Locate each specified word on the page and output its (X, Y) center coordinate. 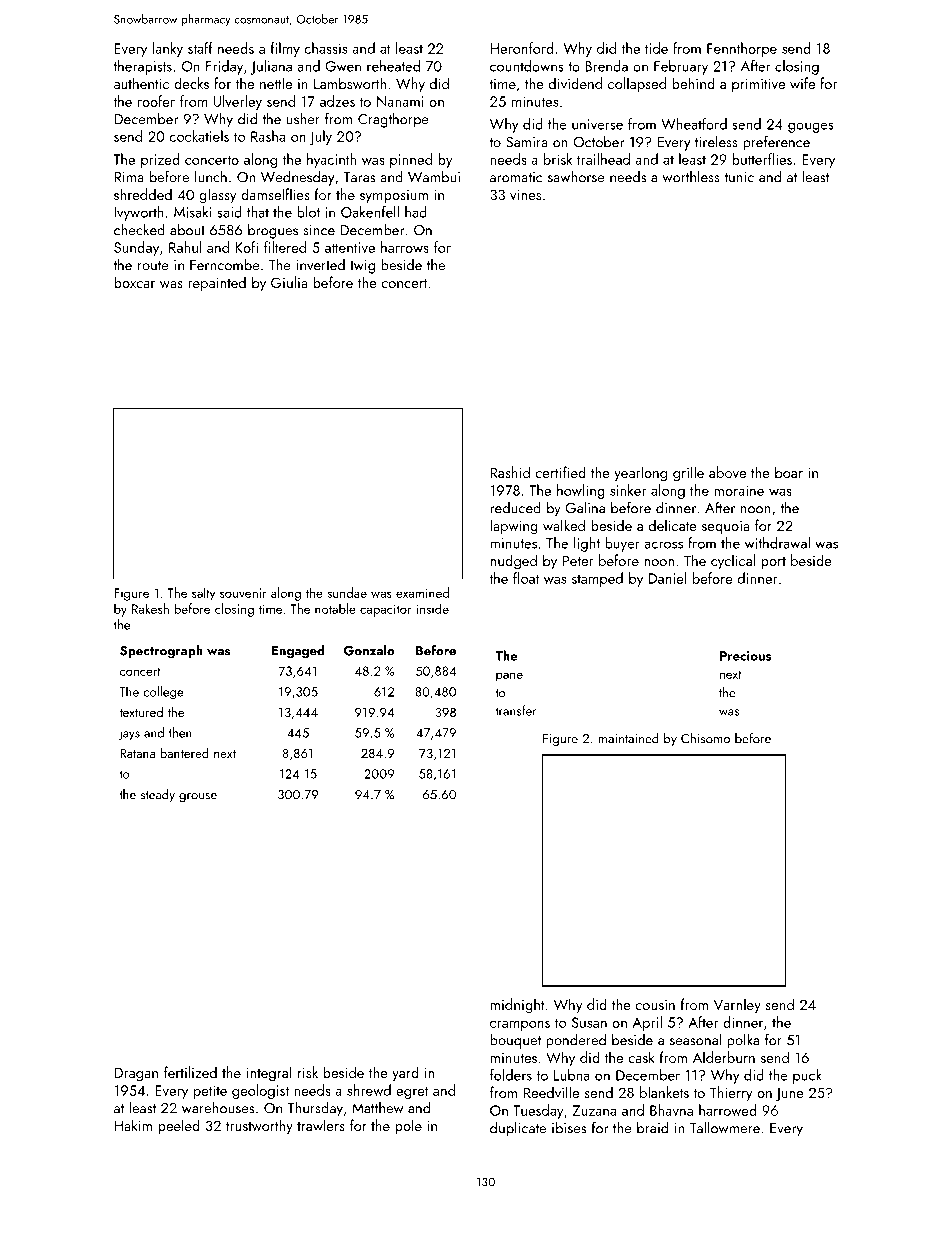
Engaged (298, 652)
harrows (405, 247)
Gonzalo (369, 650)
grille (688, 474)
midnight (518, 1006)
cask (641, 1057)
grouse (198, 798)
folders (511, 1075)
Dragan (136, 1074)
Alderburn (724, 1057)
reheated (393, 66)
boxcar (134, 282)
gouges (811, 127)
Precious (745, 656)
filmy (285, 49)
